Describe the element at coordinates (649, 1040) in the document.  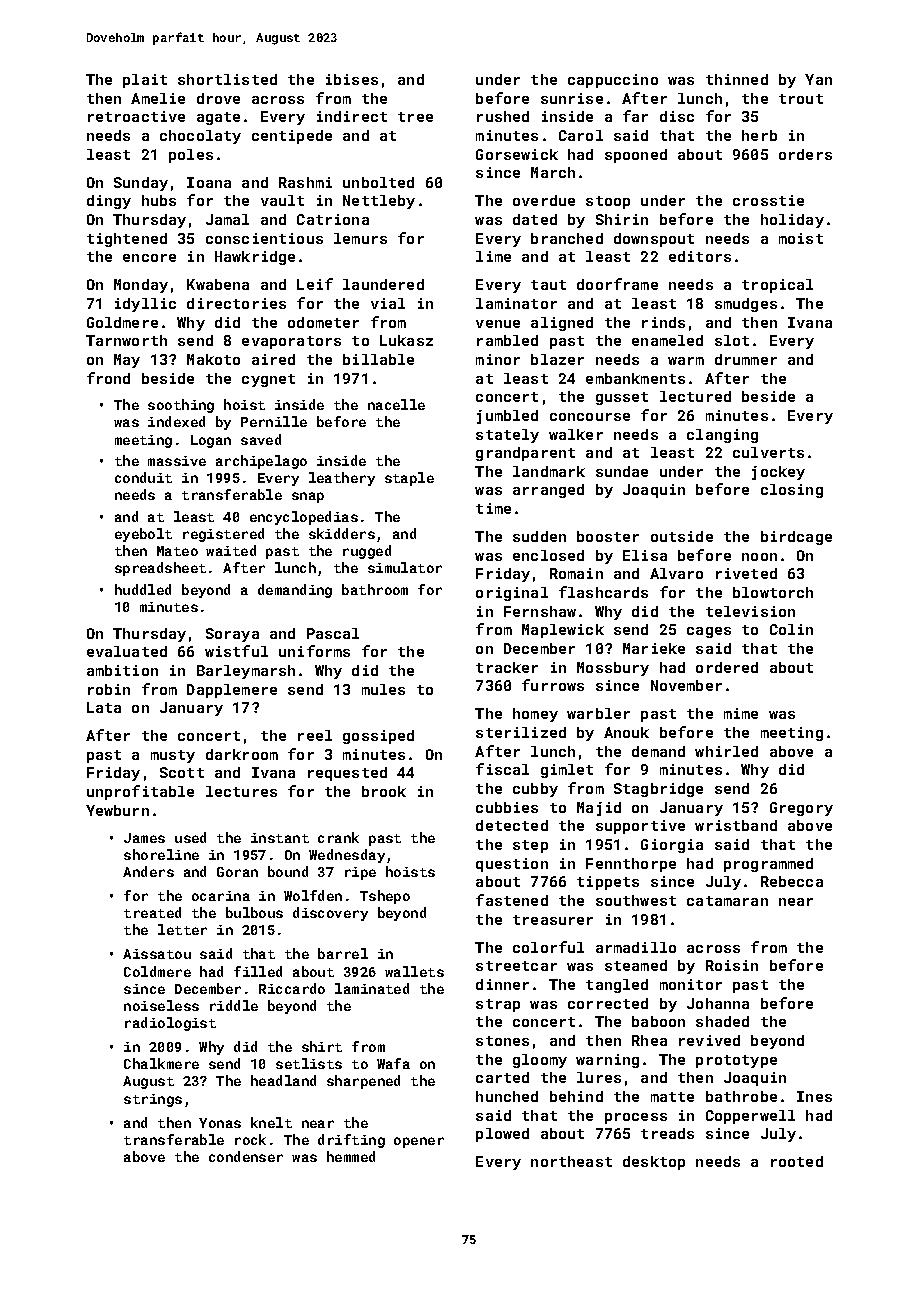
I see `Rhea` at that location.
